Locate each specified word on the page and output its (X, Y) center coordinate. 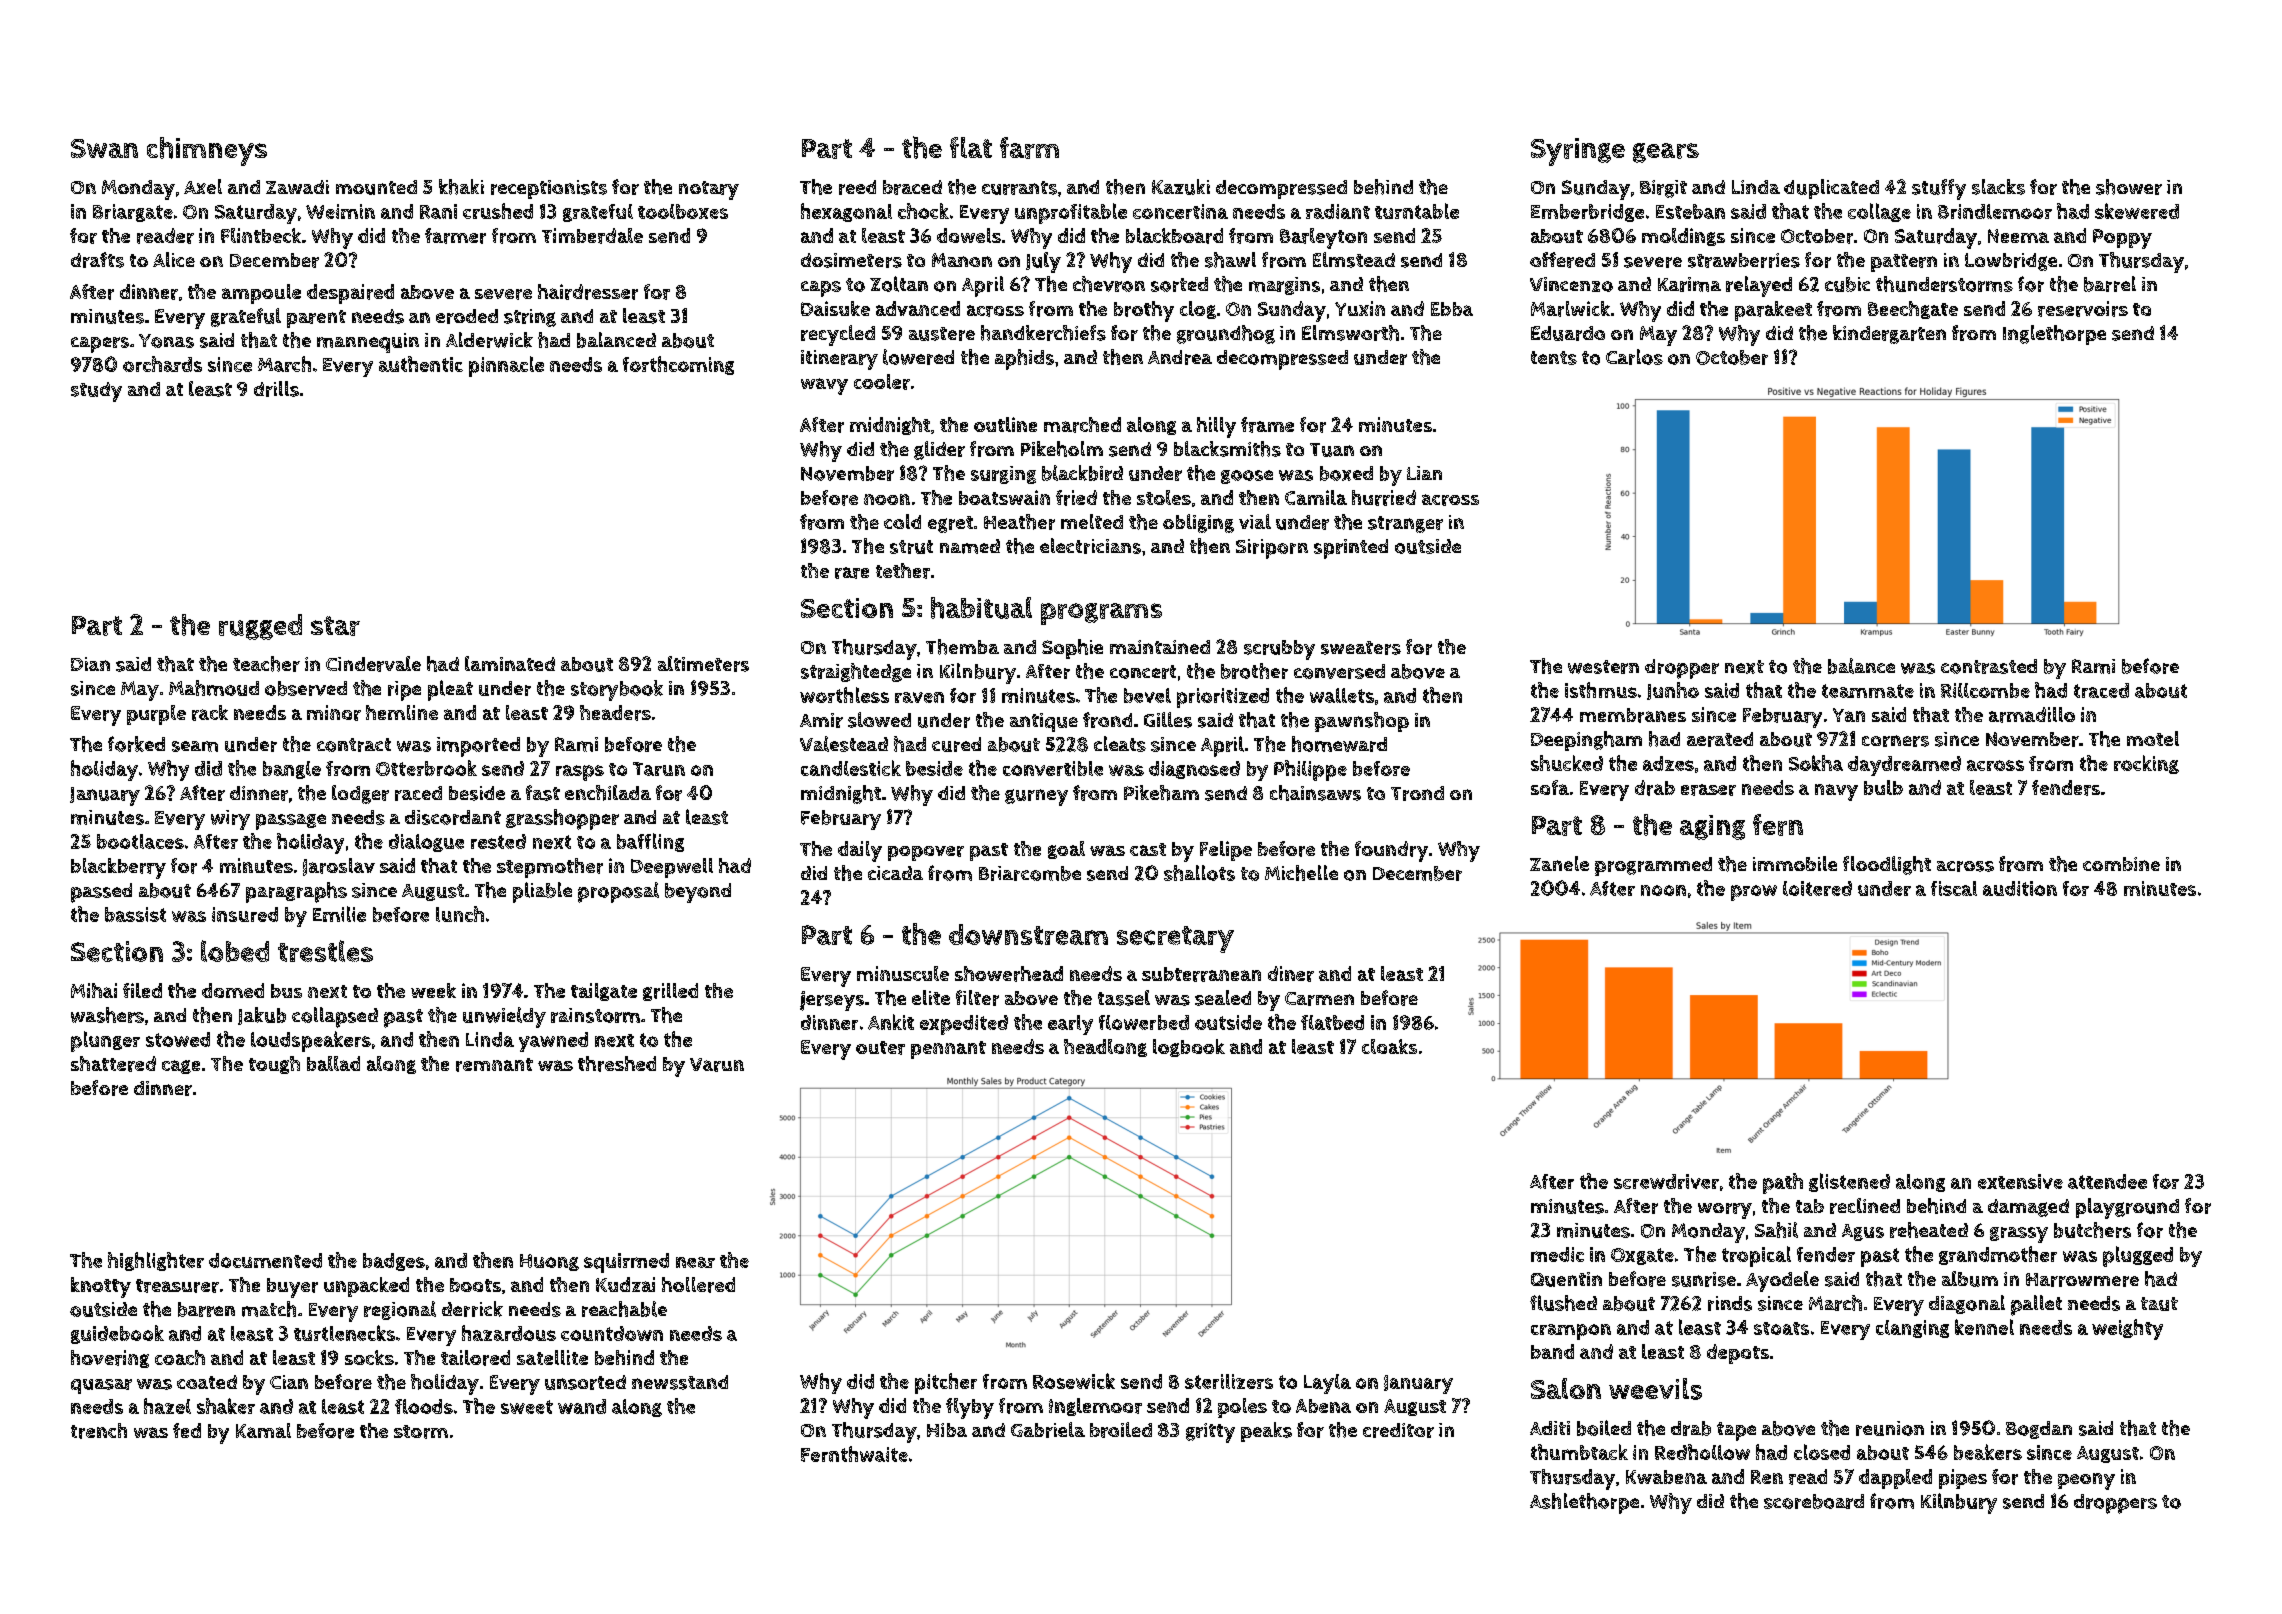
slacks (1998, 187)
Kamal (263, 1430)
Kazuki (1181, 187)
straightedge (856, 672)
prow (1754, 893)
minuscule (903, 973)
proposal (618, 892)
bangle (292, 770)
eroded (467, 316)
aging (1712, 827)
